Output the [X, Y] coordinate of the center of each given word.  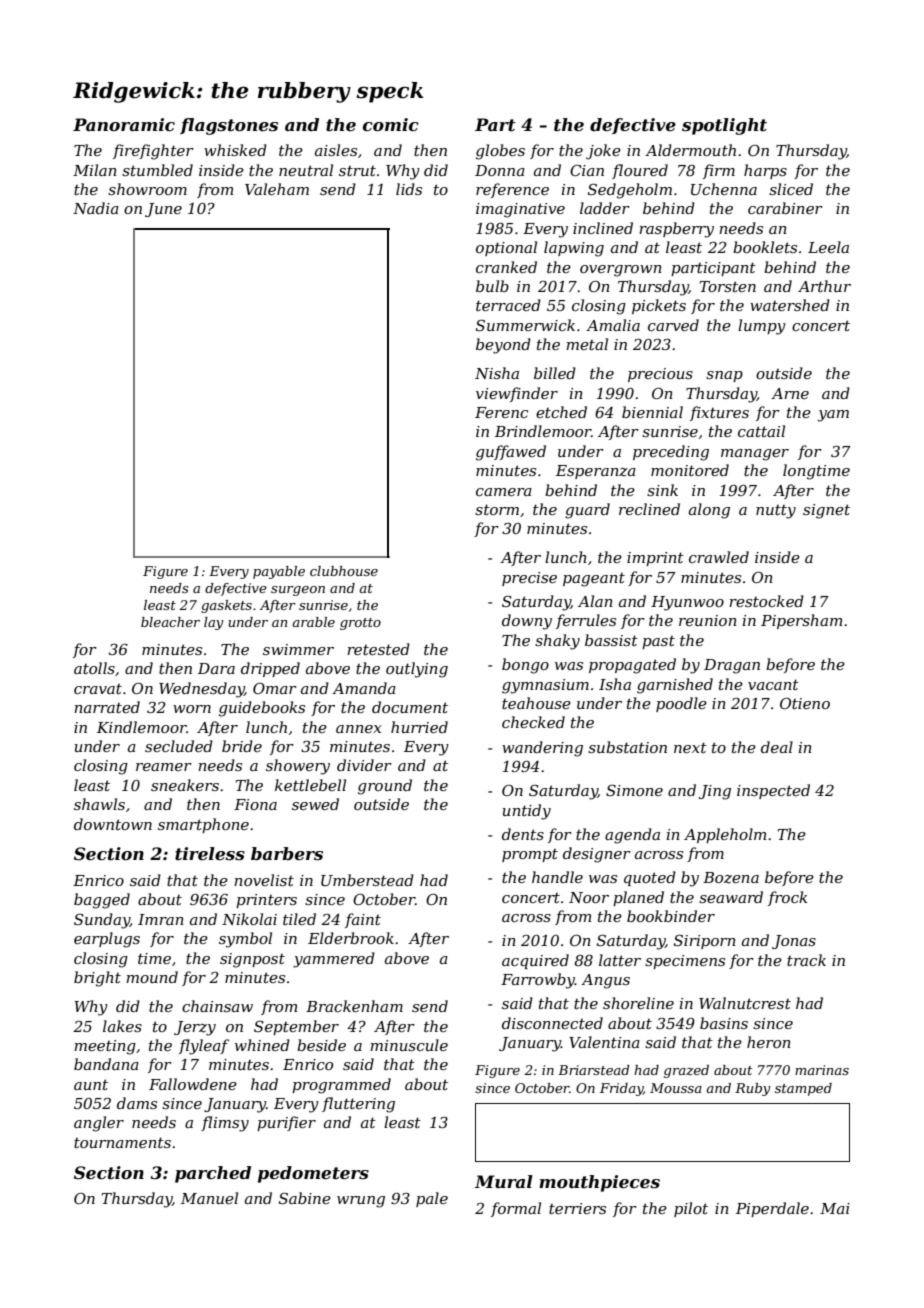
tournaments [122, 1142]
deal [777, 747]
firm [719, 171]
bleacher [170, 622]
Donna [500, 170]
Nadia [96, 208]
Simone [634, 790]
